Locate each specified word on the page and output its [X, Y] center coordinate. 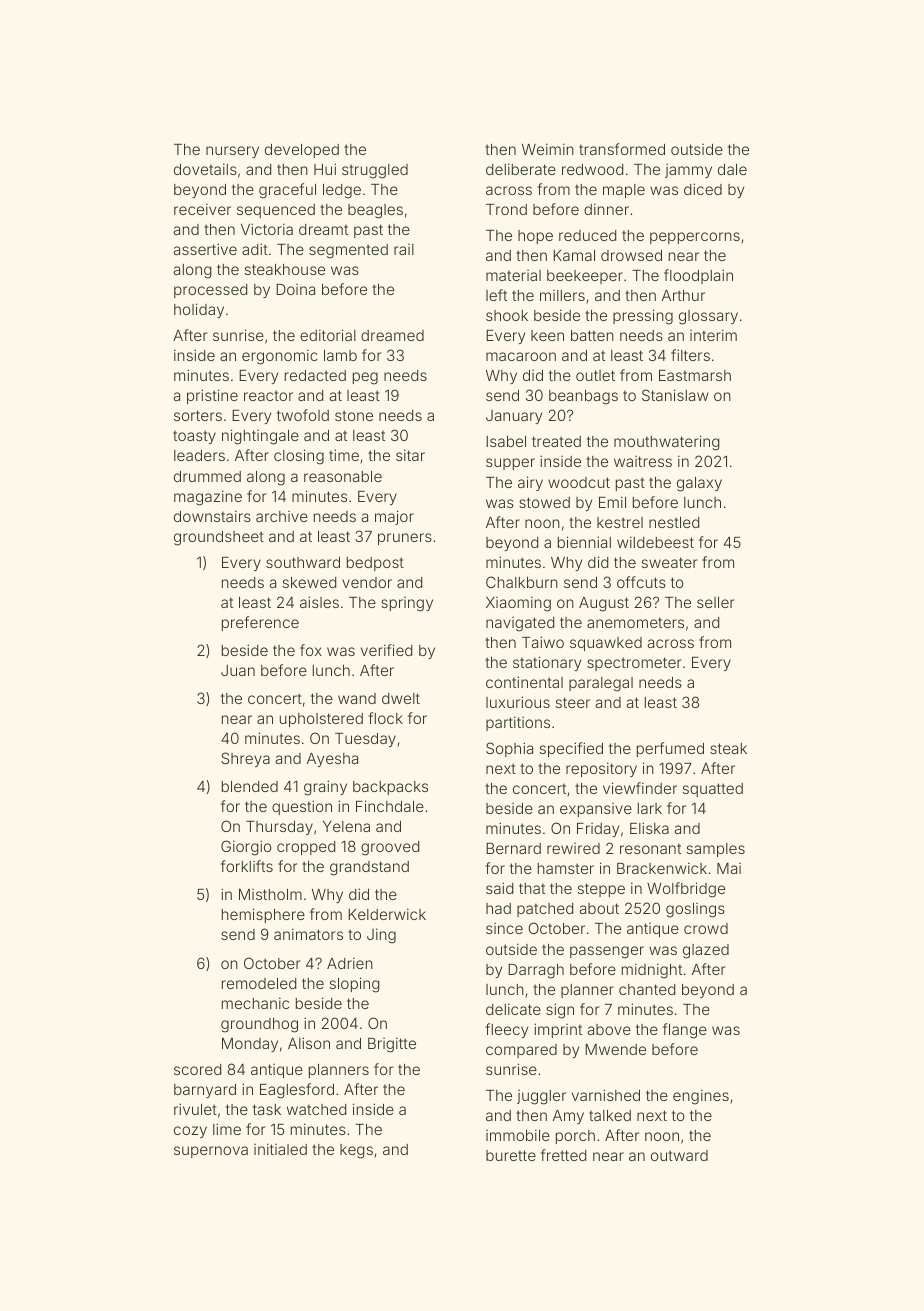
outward [679, 1155]
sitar [410, 455]
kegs [356, 1151]
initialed [280, 1149]
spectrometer [634, 664]
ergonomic [280, 357]
